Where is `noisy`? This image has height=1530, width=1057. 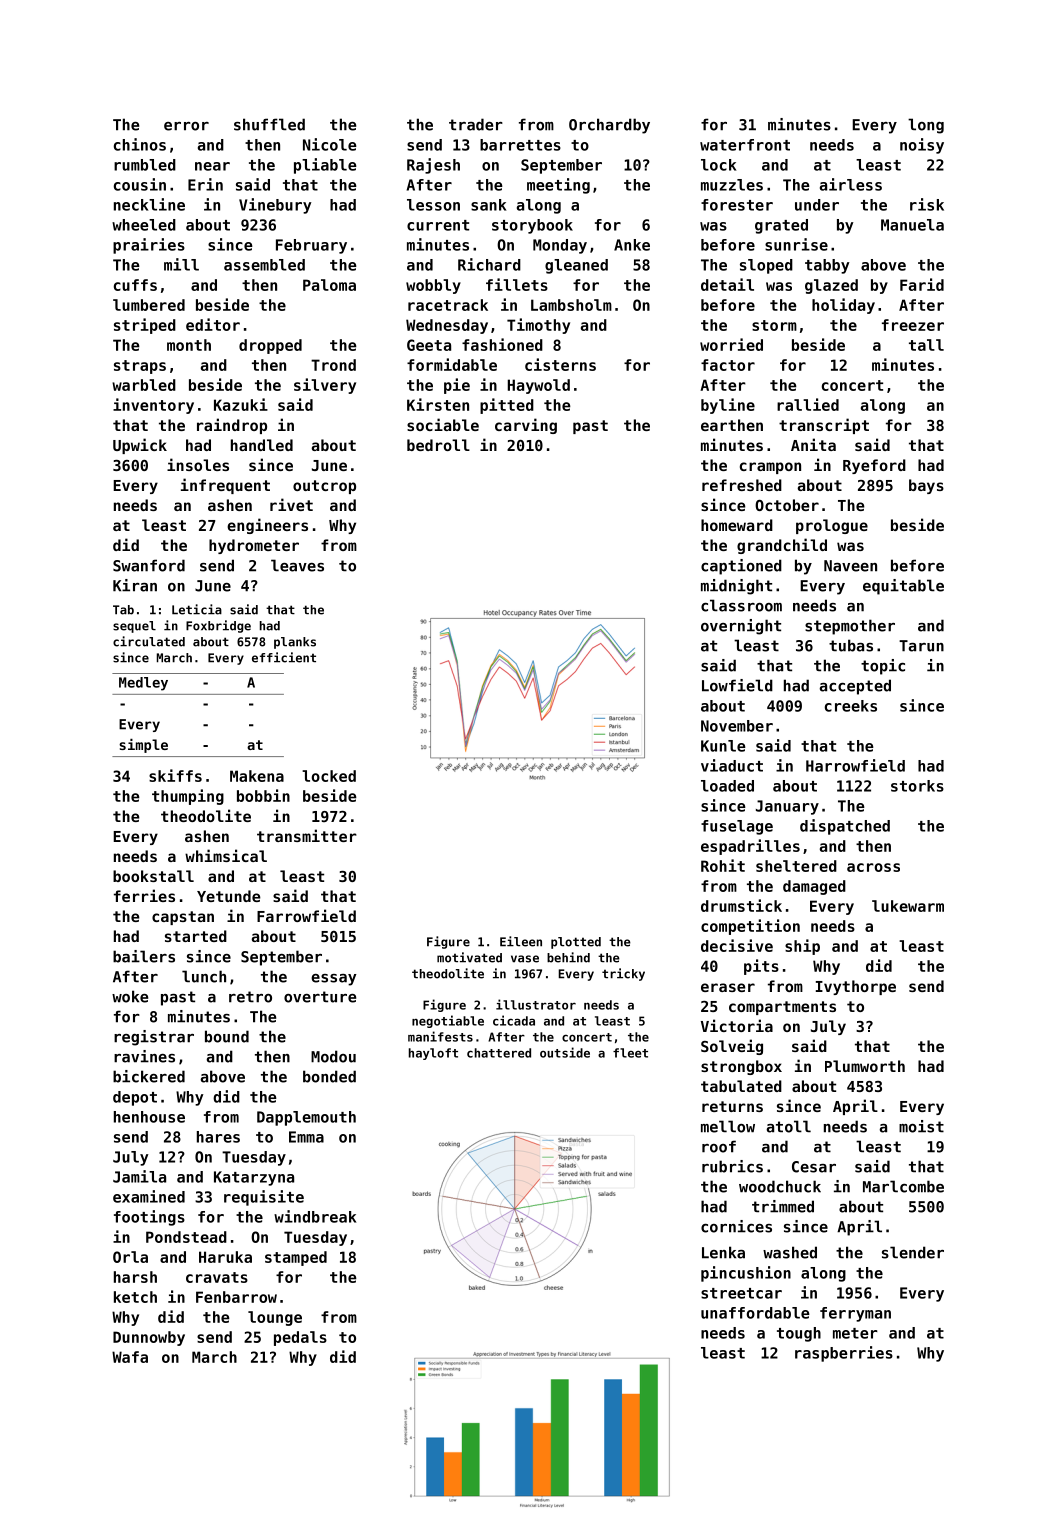
noisy is located at coordinates (922, 146).
